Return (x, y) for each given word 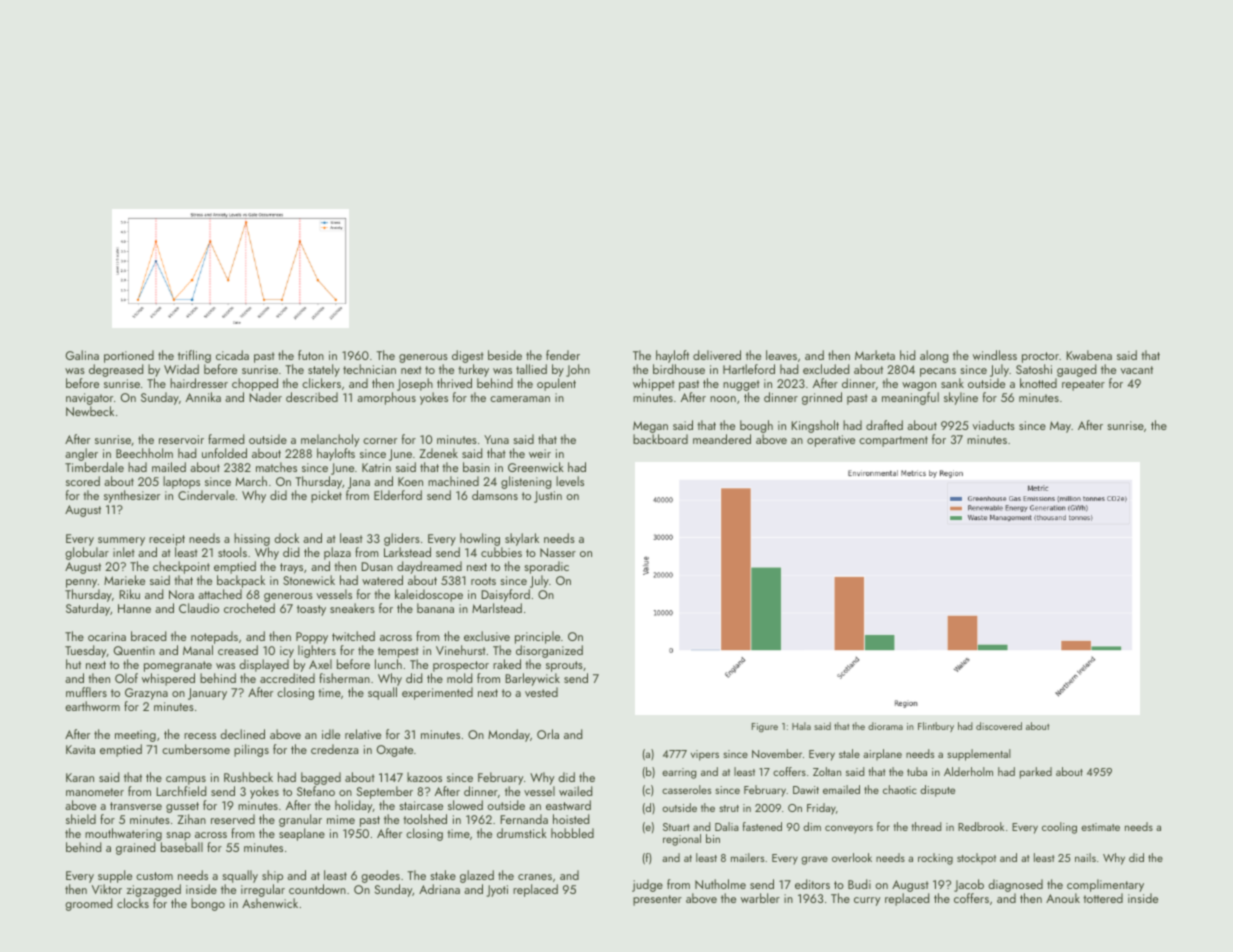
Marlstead (497, 608)
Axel (320, 664)
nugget (741, 385)
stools (232, 552)
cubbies (501, 552)
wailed (575, 791)
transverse (136, 806)
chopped (255, 384)
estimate (1100, 827)
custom (154, 876)
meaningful (910, 398)
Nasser (558, 552)
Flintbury (936, 727)
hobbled (572, 833)
